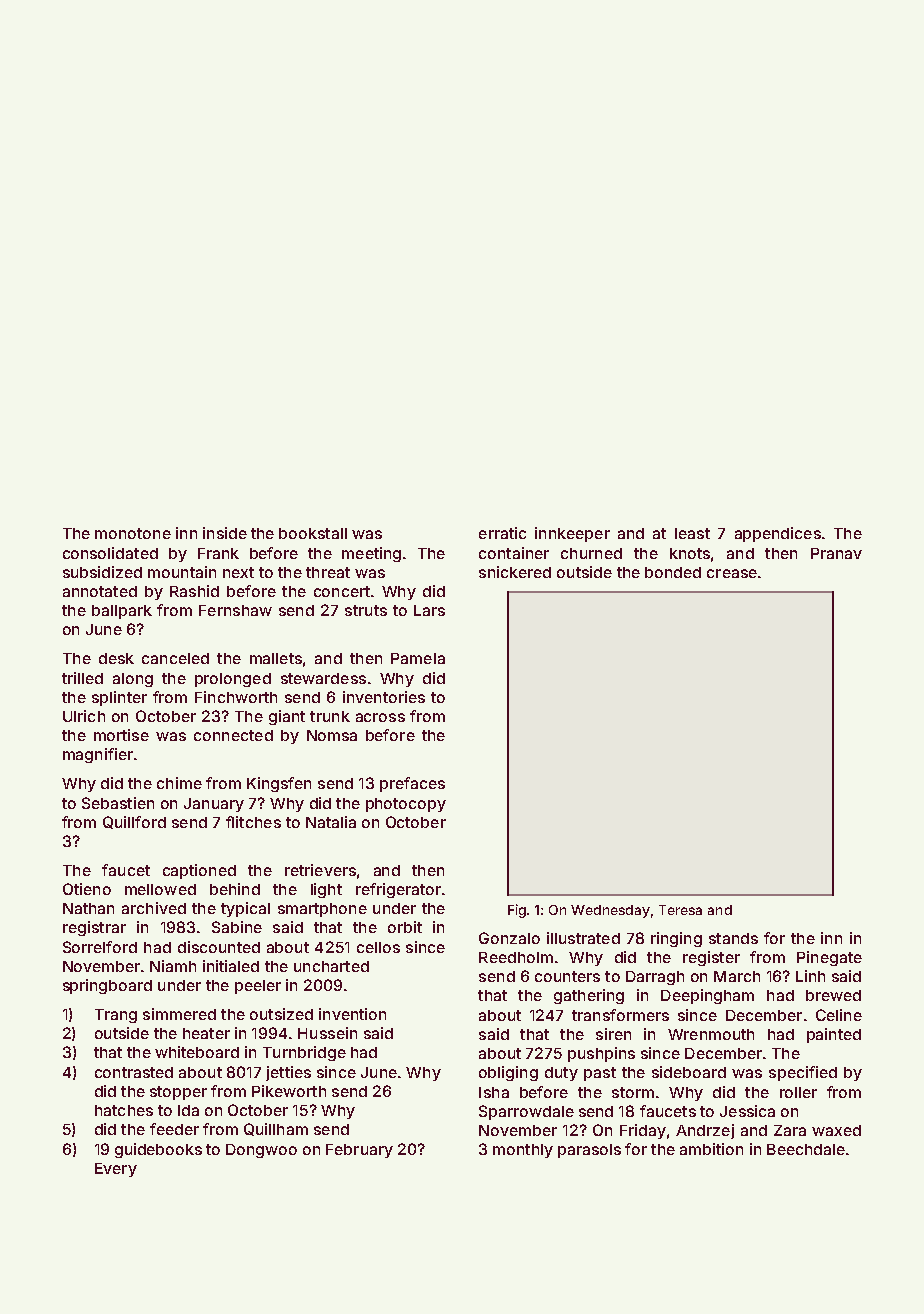  What do you see at coordinates (261, 1151) in the screenshot?
I see `Dongwoo` at bounding box center [261, 1151].
